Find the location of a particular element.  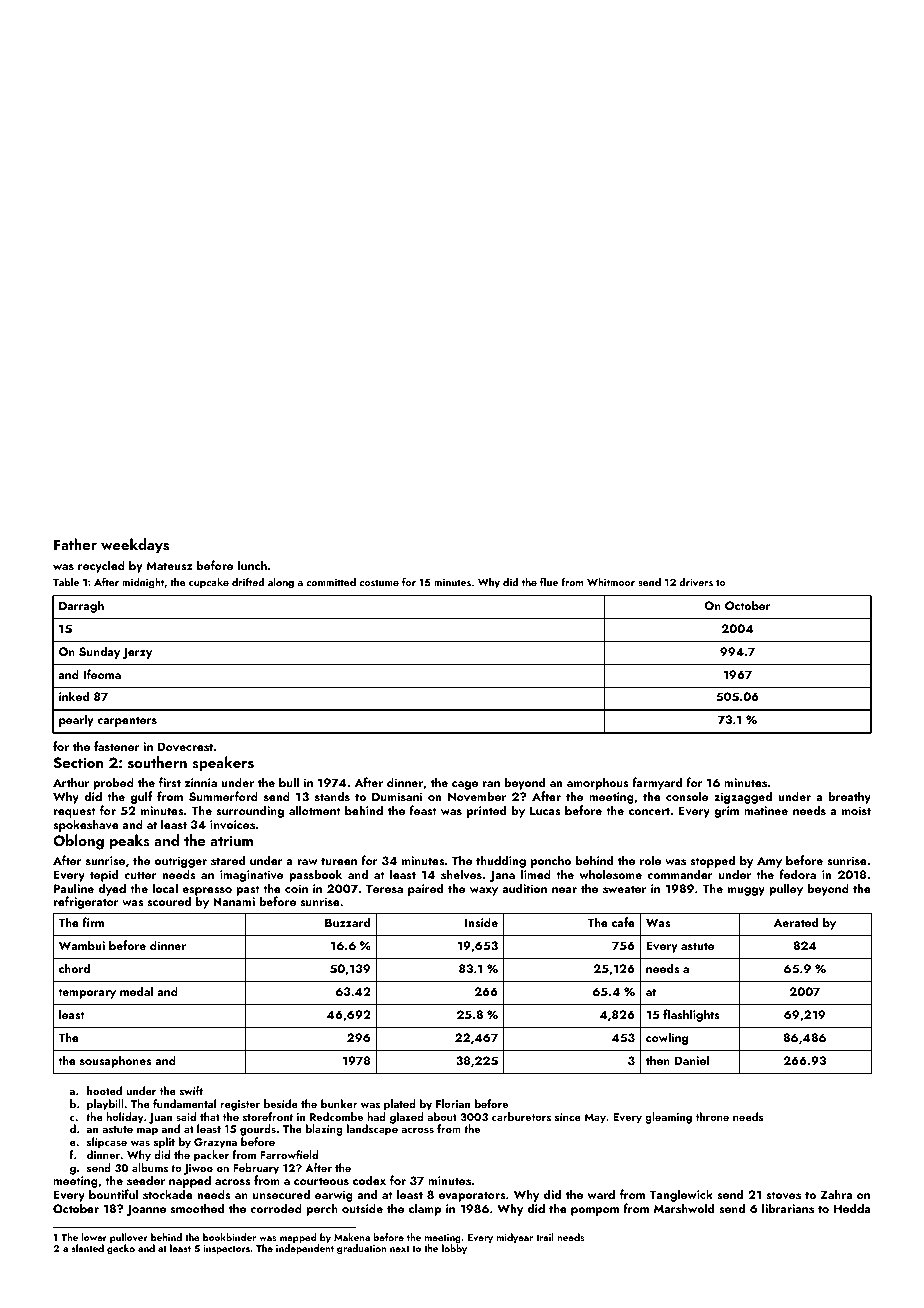

breathy is located at coordinates (849, 797).
